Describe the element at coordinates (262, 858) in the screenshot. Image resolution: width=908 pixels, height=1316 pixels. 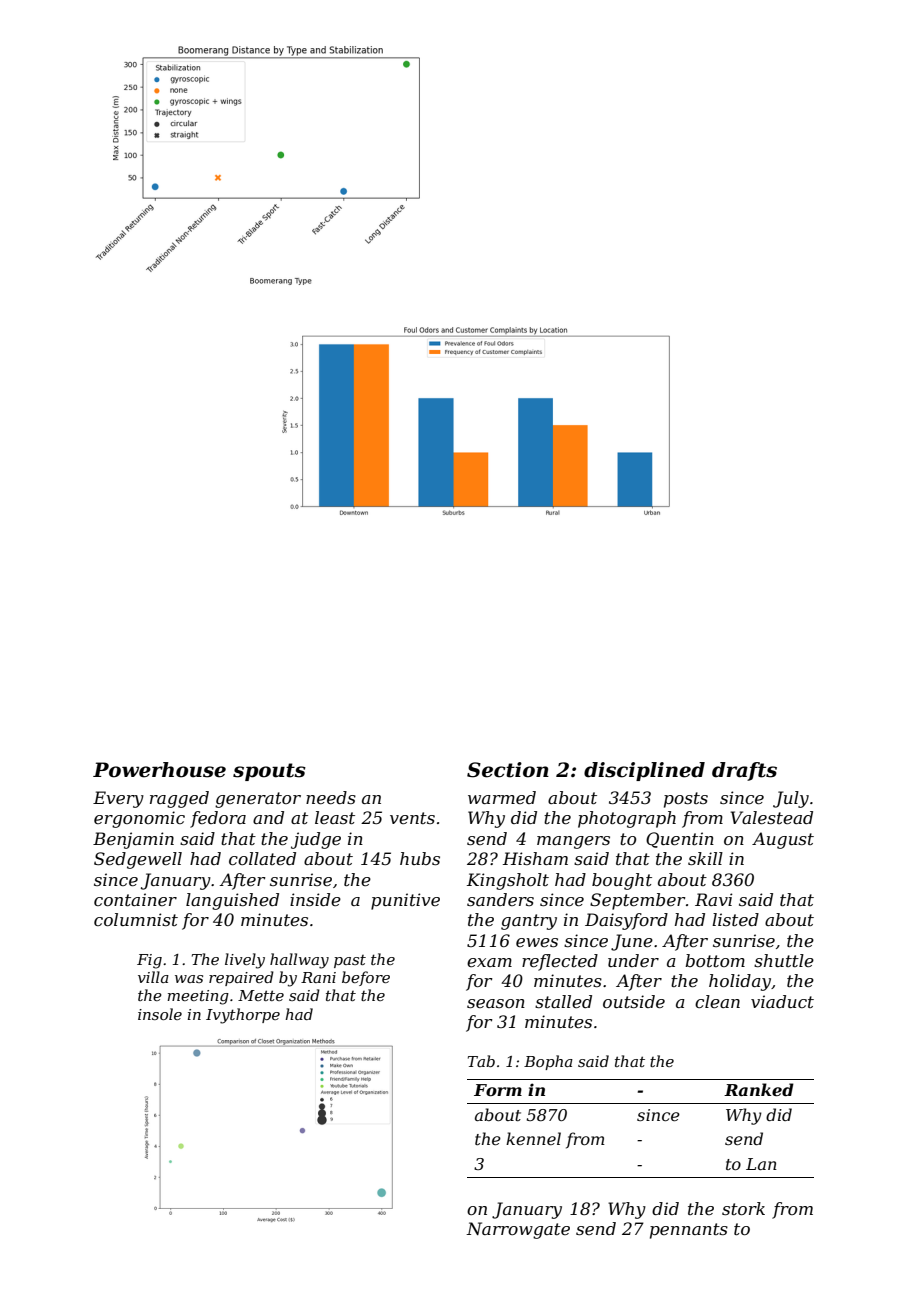
I see `collated` at that location.
